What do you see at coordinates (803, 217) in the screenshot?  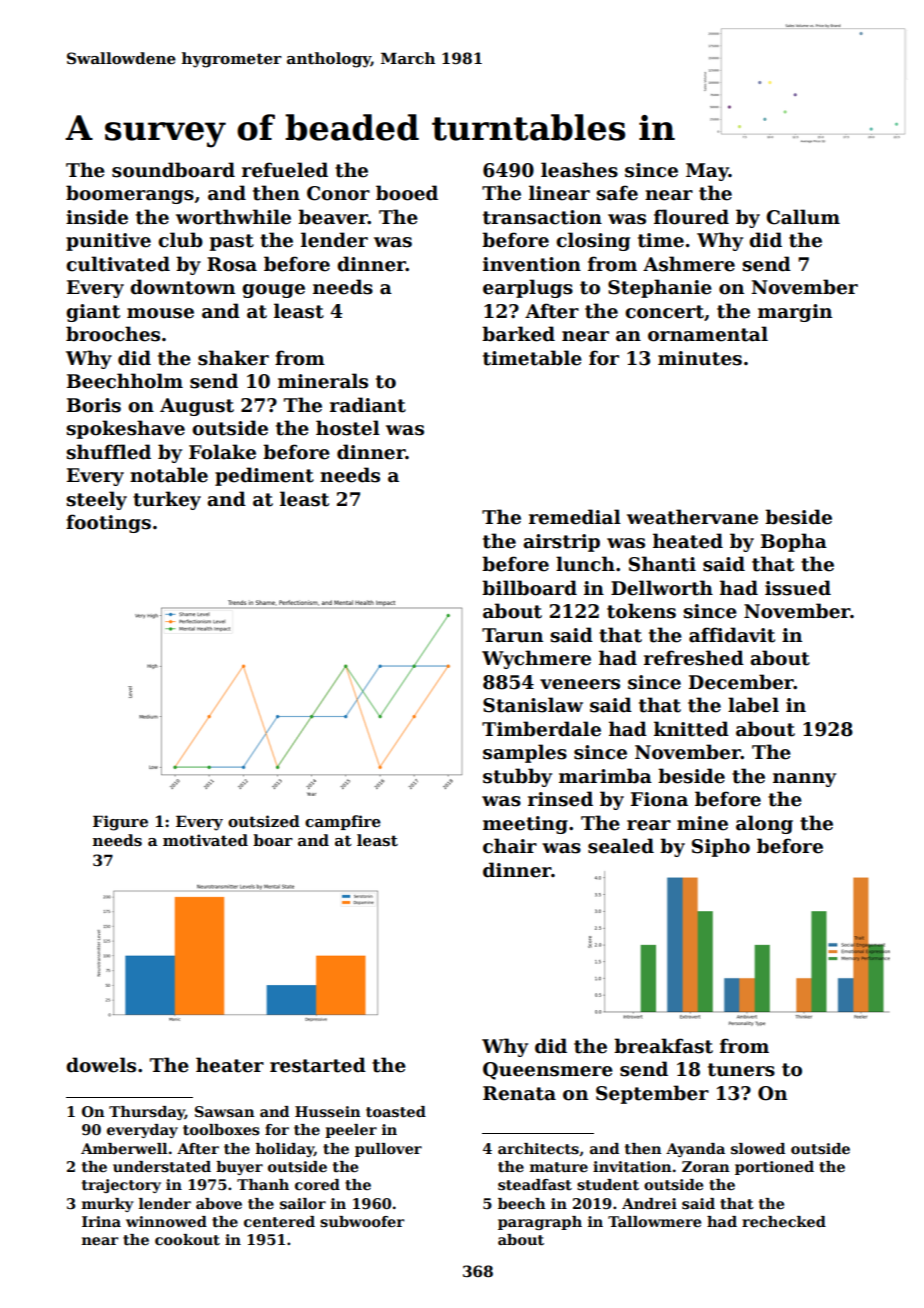 I see `Callum` at bounding box center [803, 217].
